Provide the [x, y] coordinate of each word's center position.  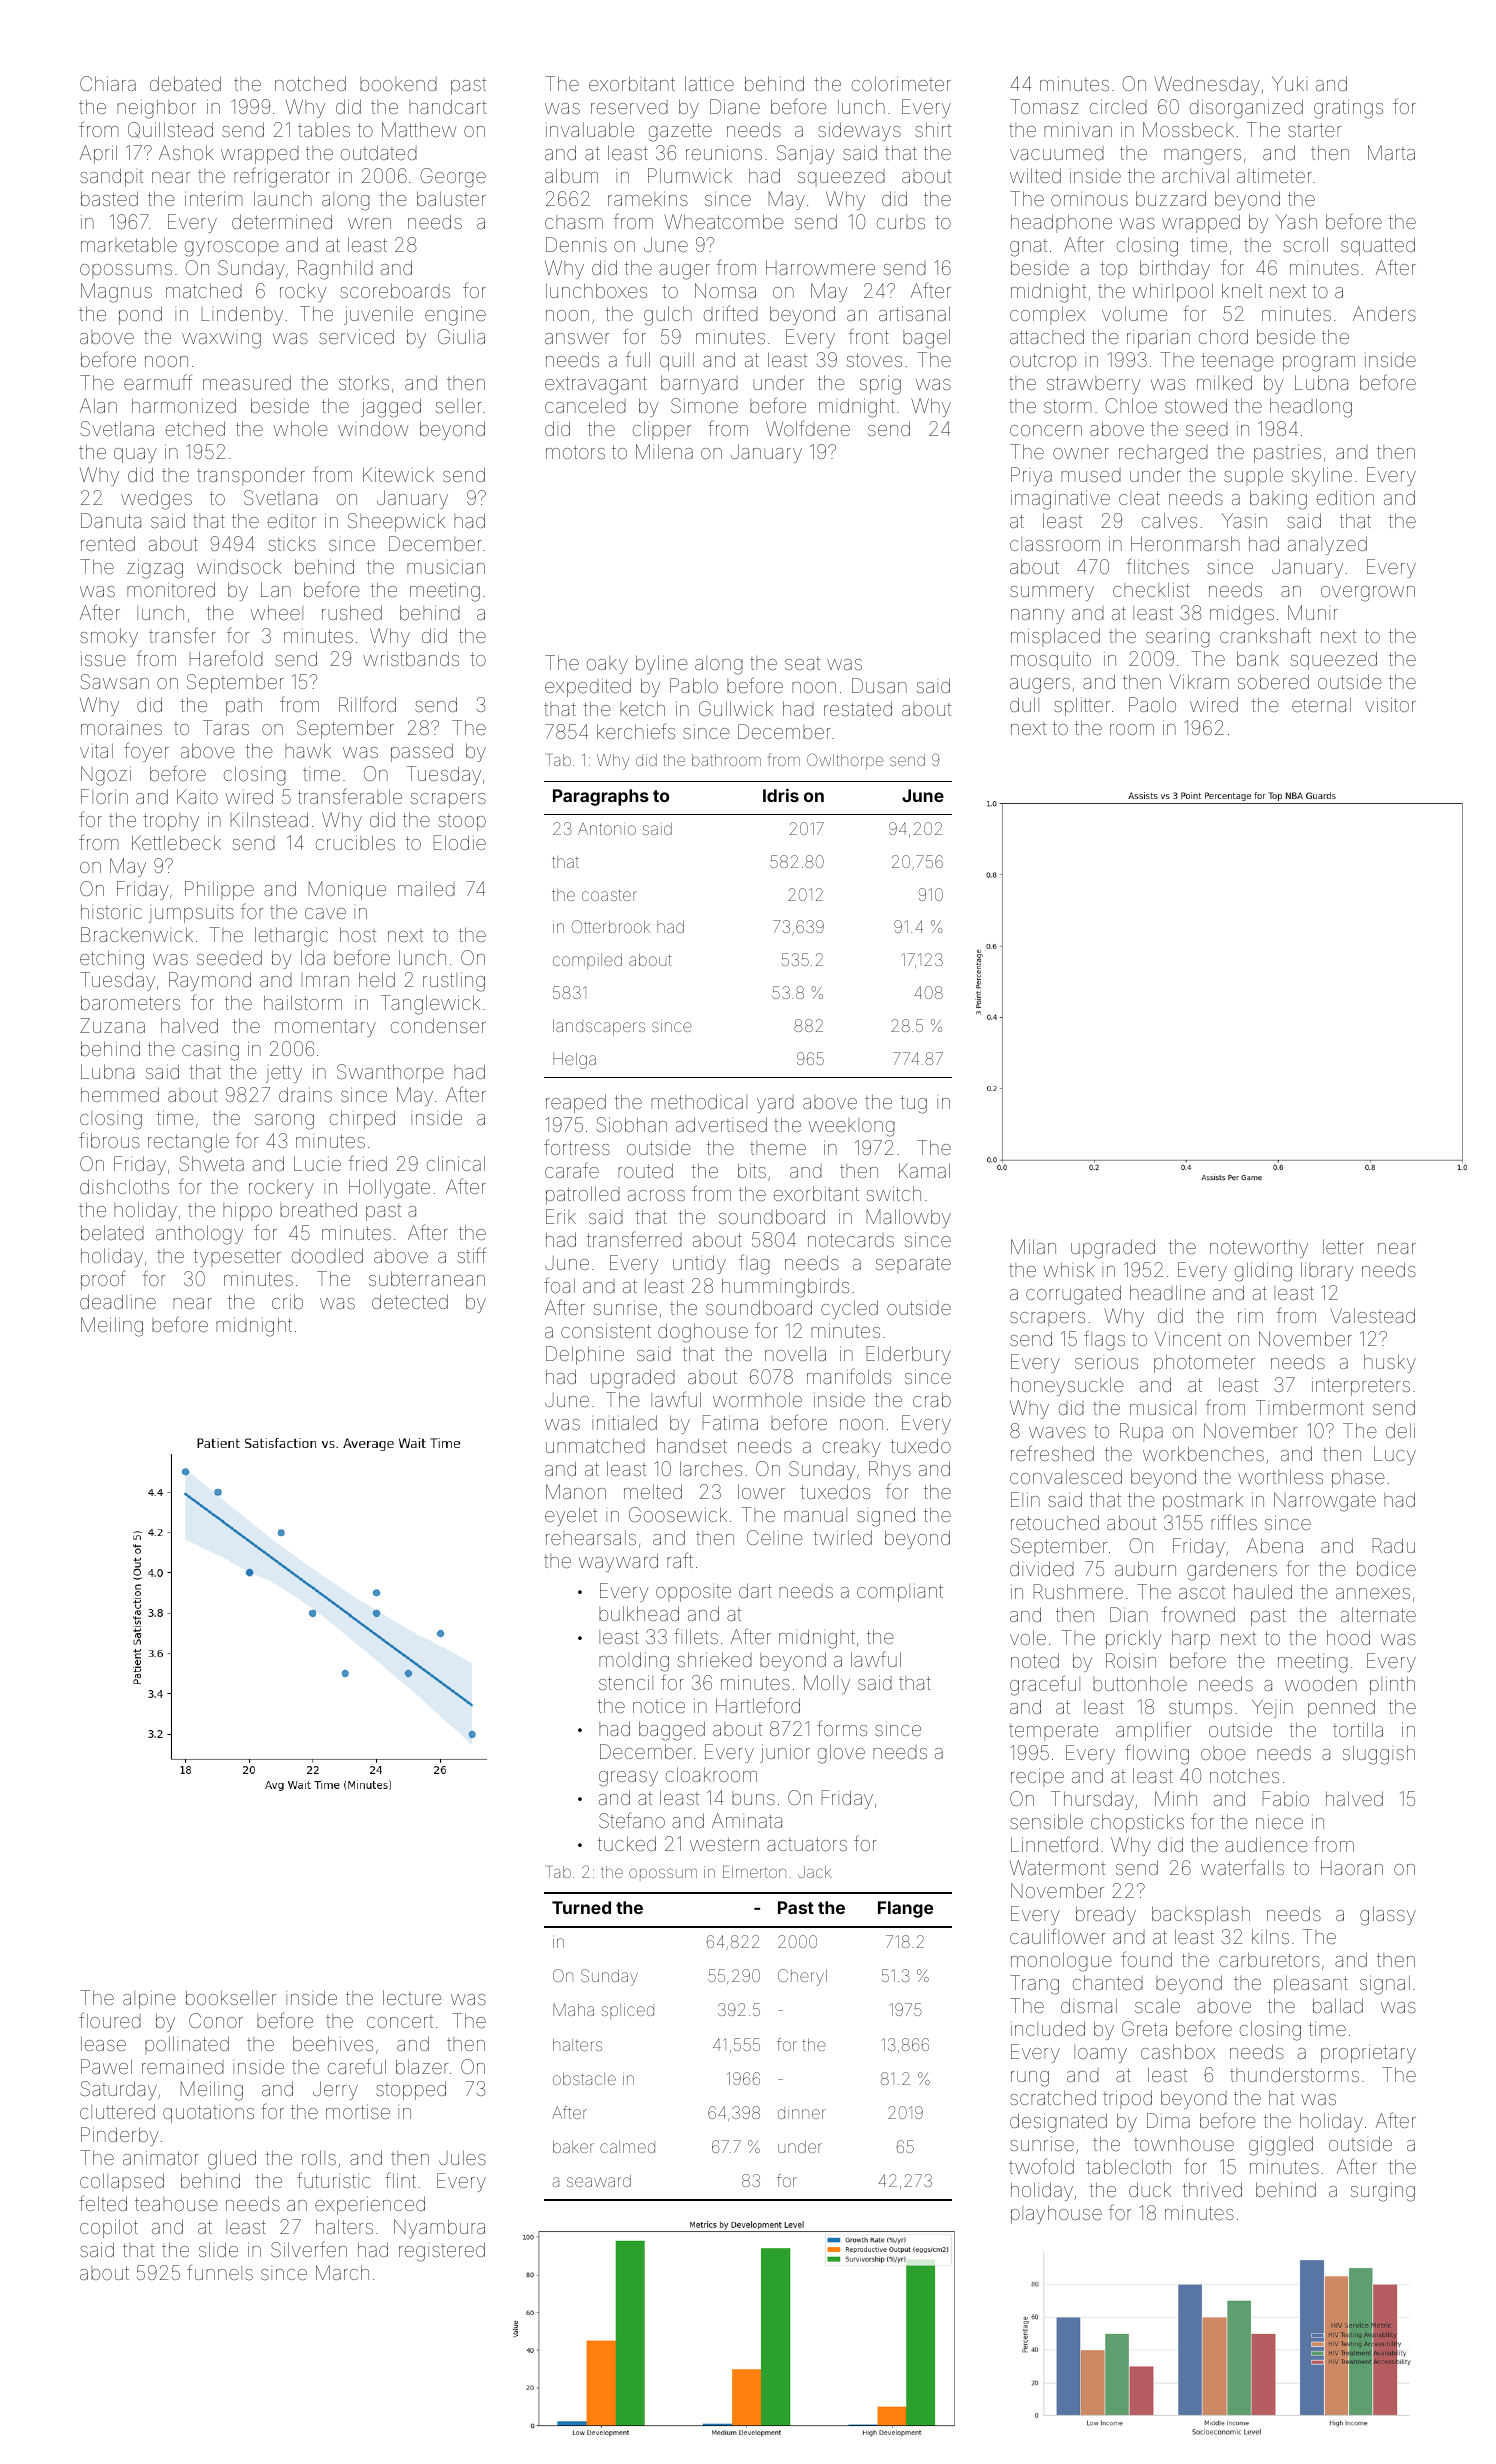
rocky [303, 292]
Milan [1033, 1246]
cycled [849, 1309]
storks [364, 382]
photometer [1204, 1363]
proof [103, 1280]
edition [1345, 497]
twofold [1041, 2166]
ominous [1089, 198]
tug [913, 1104]
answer [577, 338]
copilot [109, 2228]
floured [110, 2020]
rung [1030, 2079]
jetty [284, 1074]
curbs [901, 222]
